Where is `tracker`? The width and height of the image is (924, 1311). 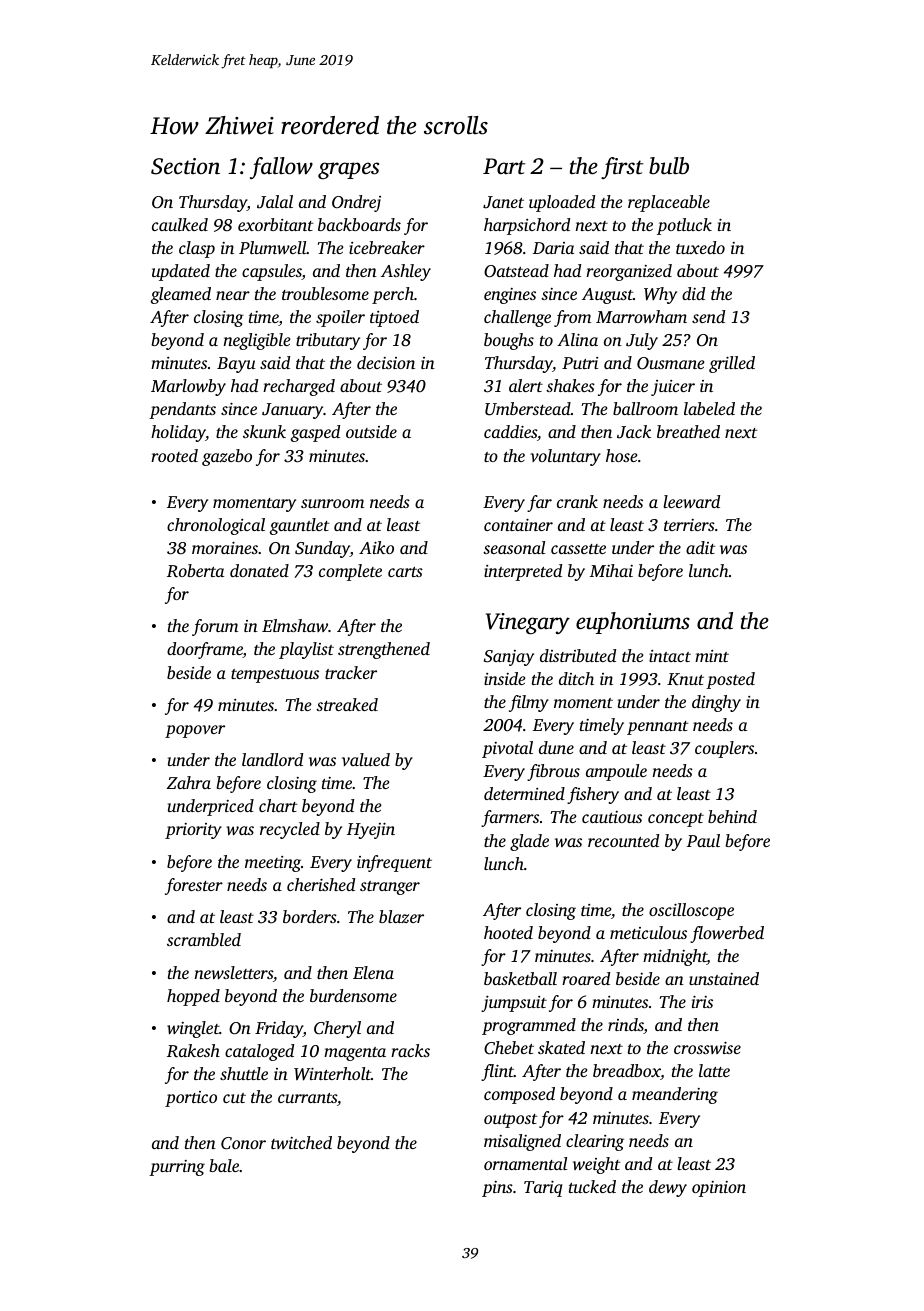
tracker is located at coordinates (351, 672).
